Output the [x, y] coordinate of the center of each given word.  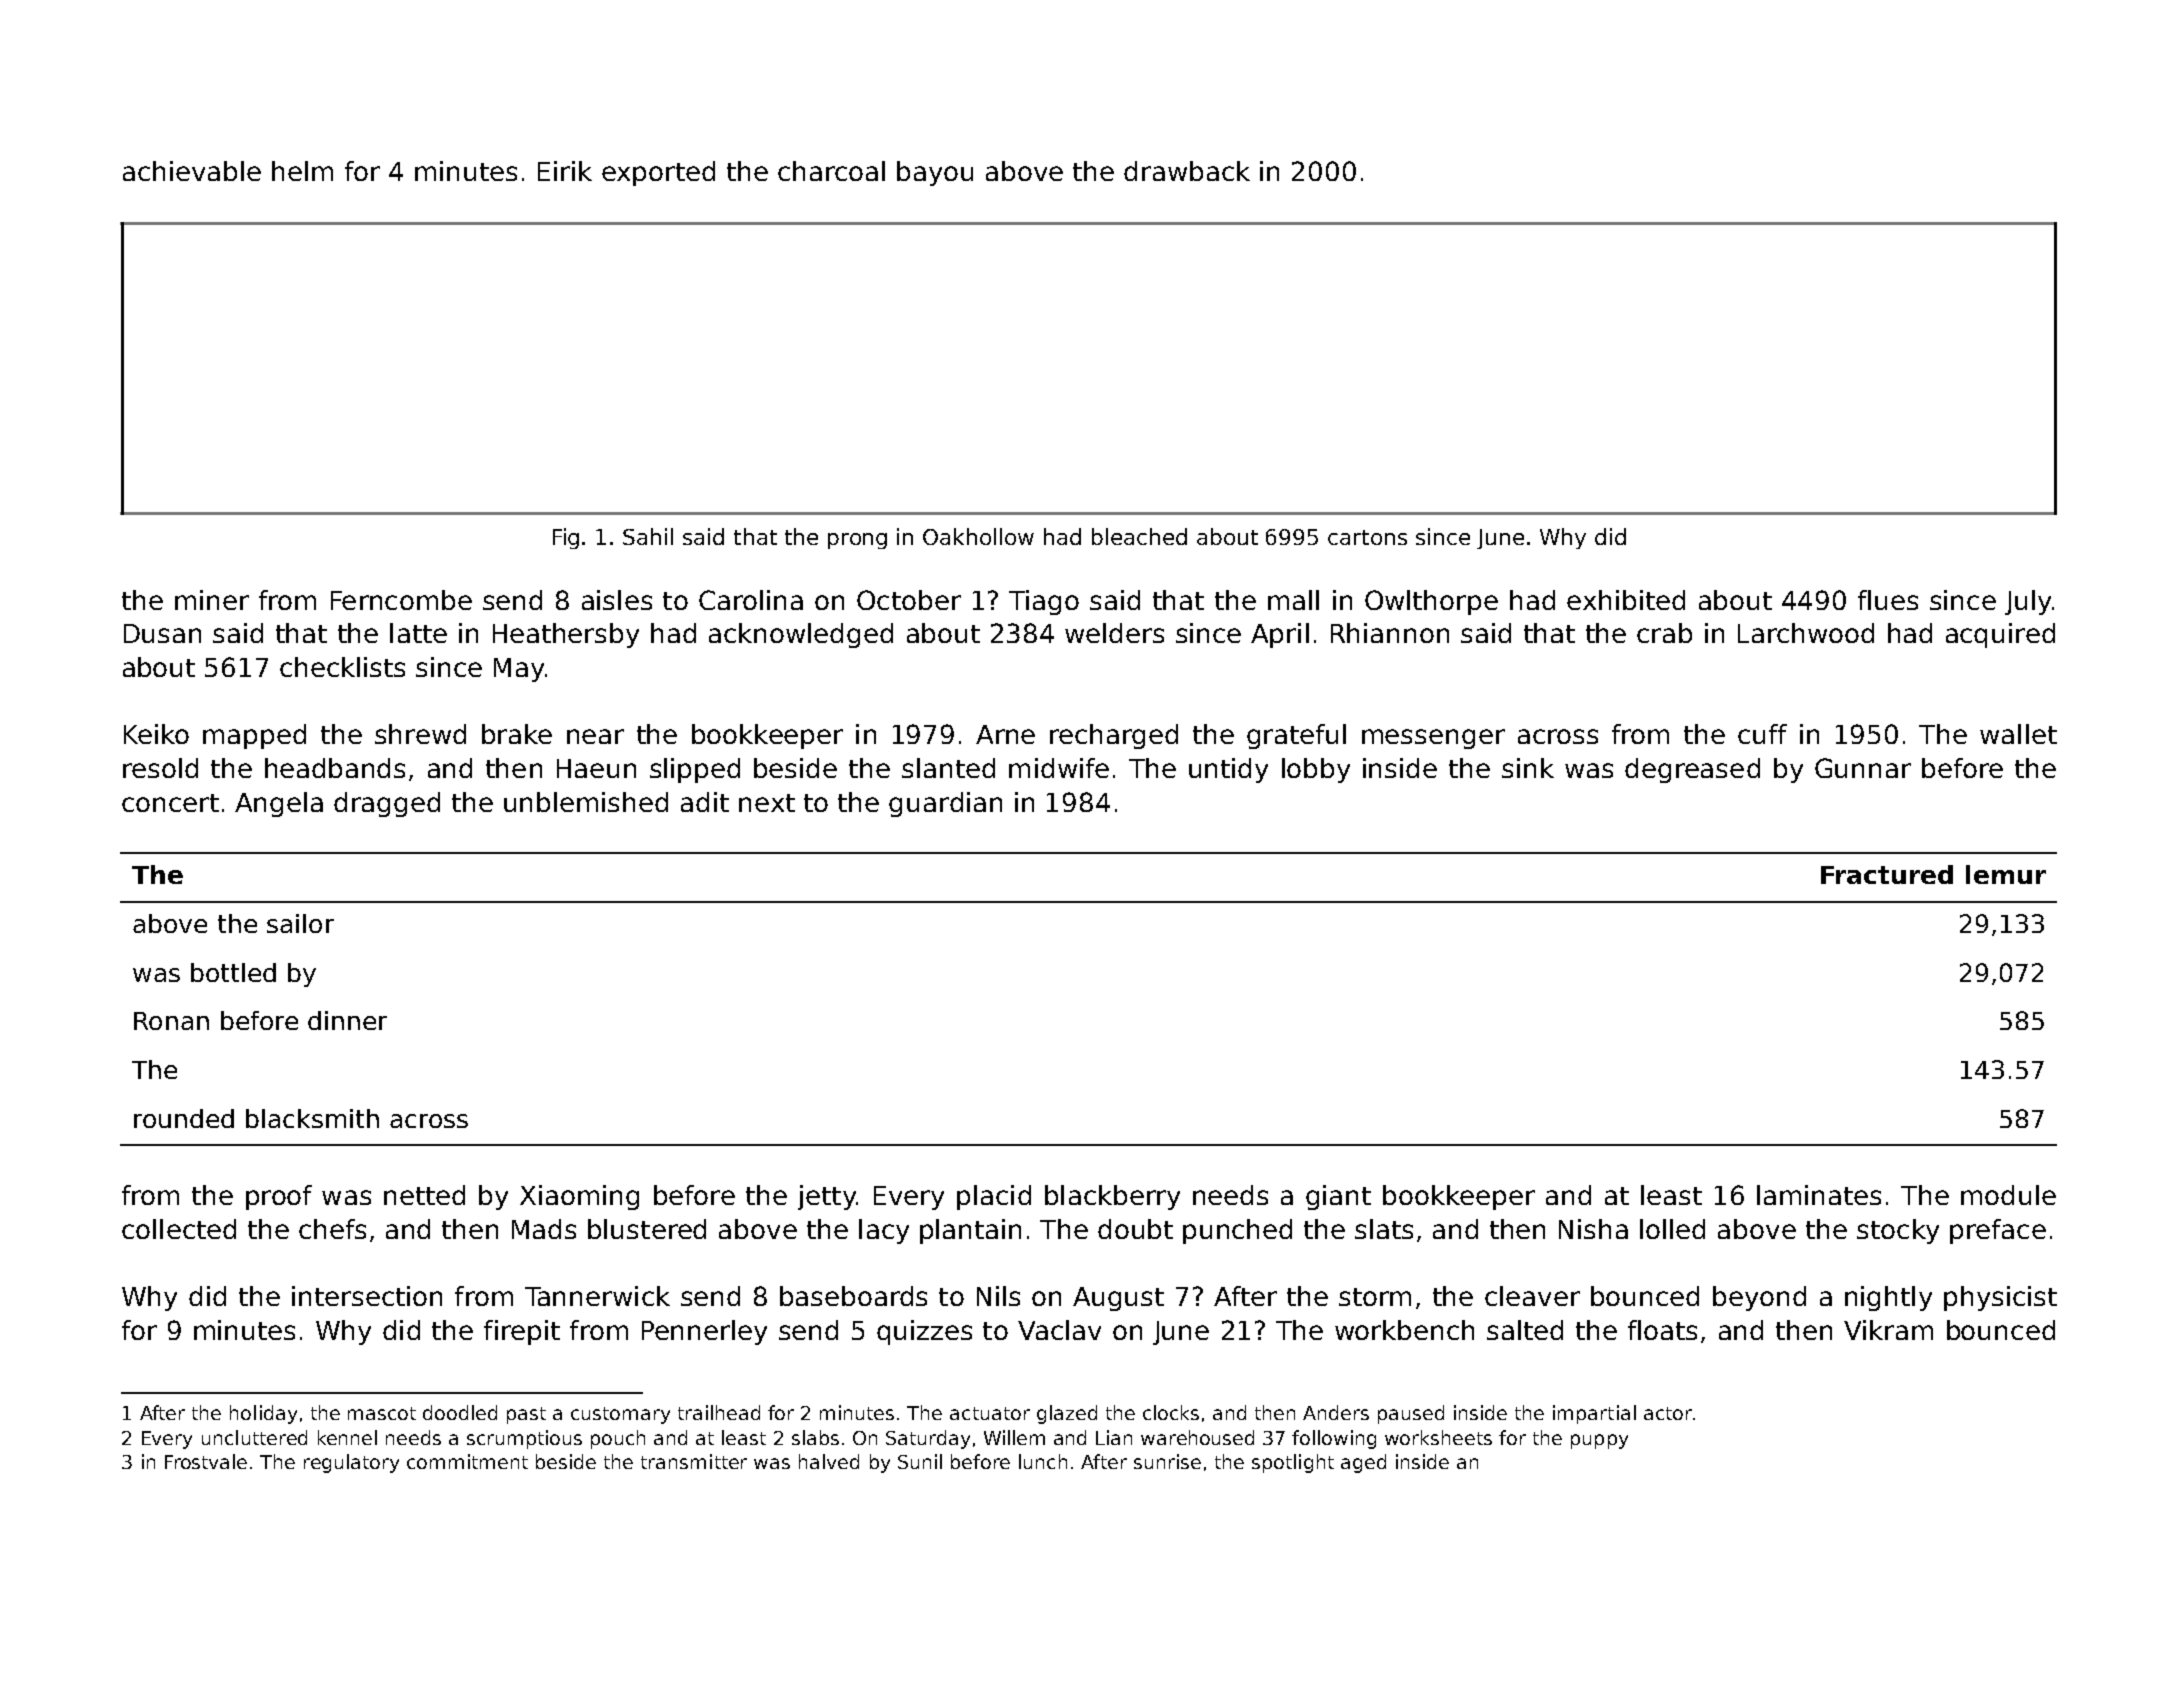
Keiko [156, 734]
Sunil [920, 1461]
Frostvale [206, 1461]
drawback [1187, 171]
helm [302, 171]
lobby [1316, 770]
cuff [1762, 734]
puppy [1599, 1441]
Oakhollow [978, 536]
